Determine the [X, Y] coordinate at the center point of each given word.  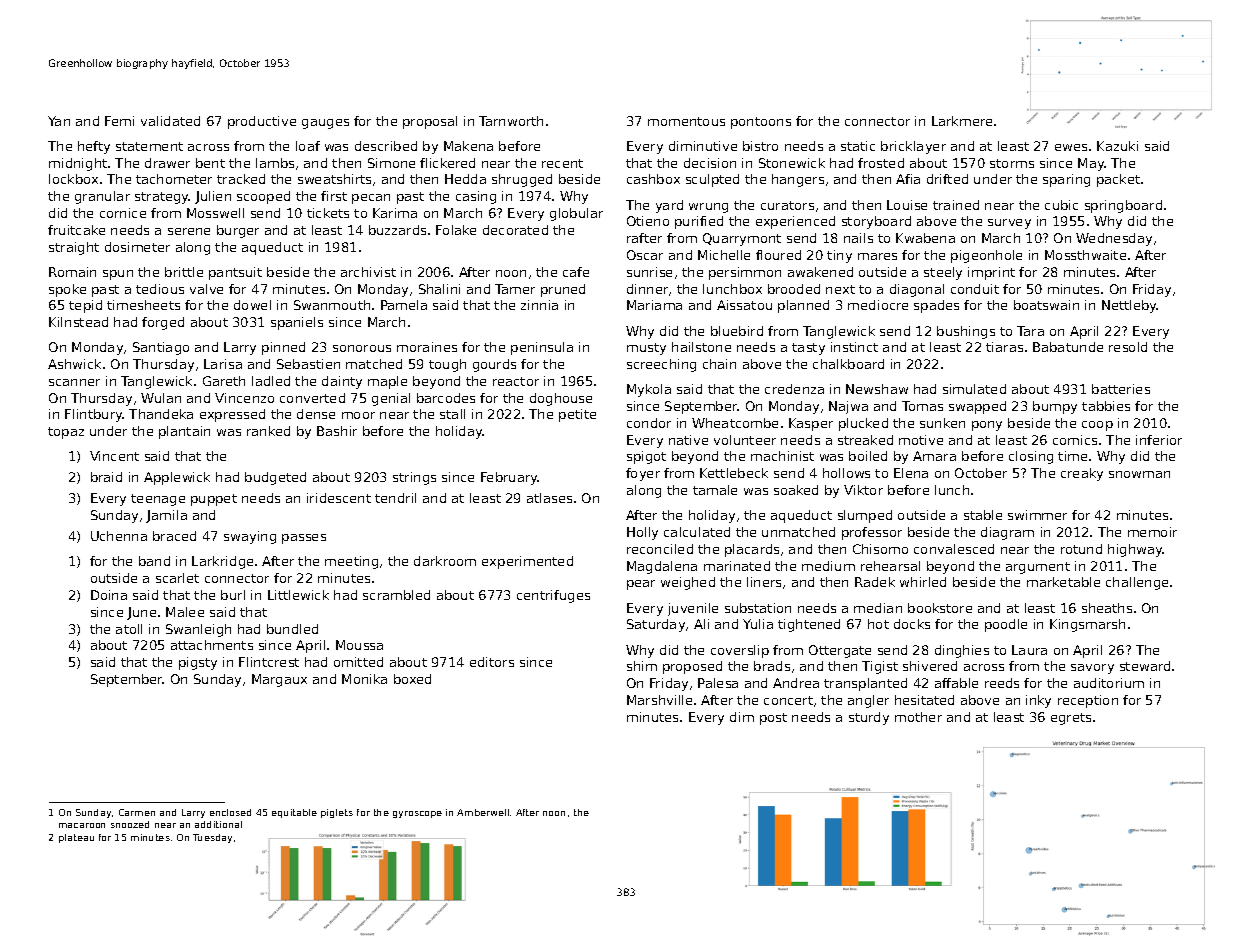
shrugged [522, 180]
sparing [1066, 180]
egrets [1071, 719]
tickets [328, 213]
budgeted [275, 478]
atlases [549, 498]
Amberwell [483, 812]
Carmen [137, 812]
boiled [868, 456]
